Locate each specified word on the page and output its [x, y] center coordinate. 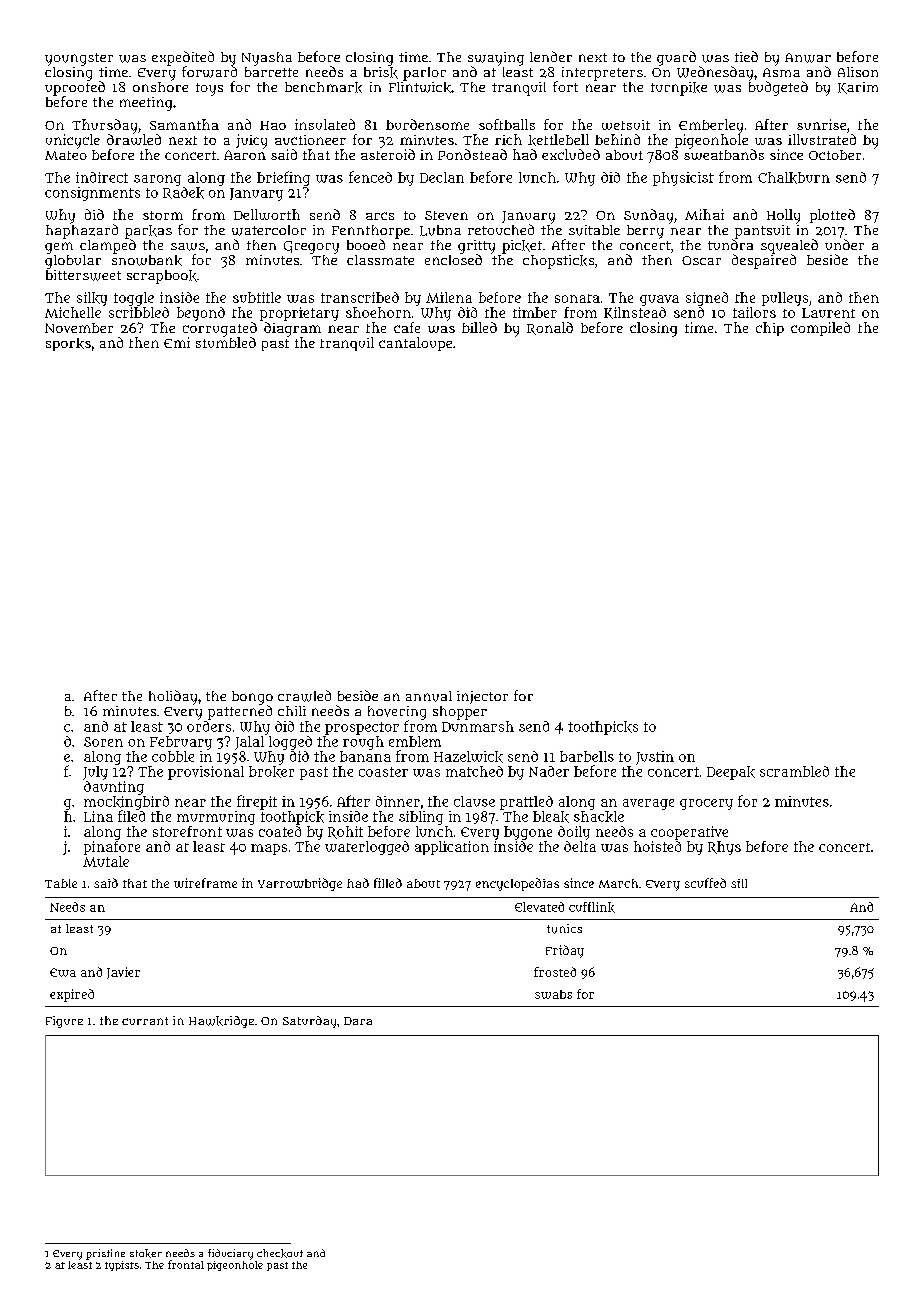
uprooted [75, 88]
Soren [103, 742]
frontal [186, 1264]
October [835, 155]
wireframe [205, 883]
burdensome [427, 124]
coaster [383, 772]
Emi [177, 342]
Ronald [550, 328]
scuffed [705, 883]
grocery [706, 804]
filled [388, 883]
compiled [820, 329]
